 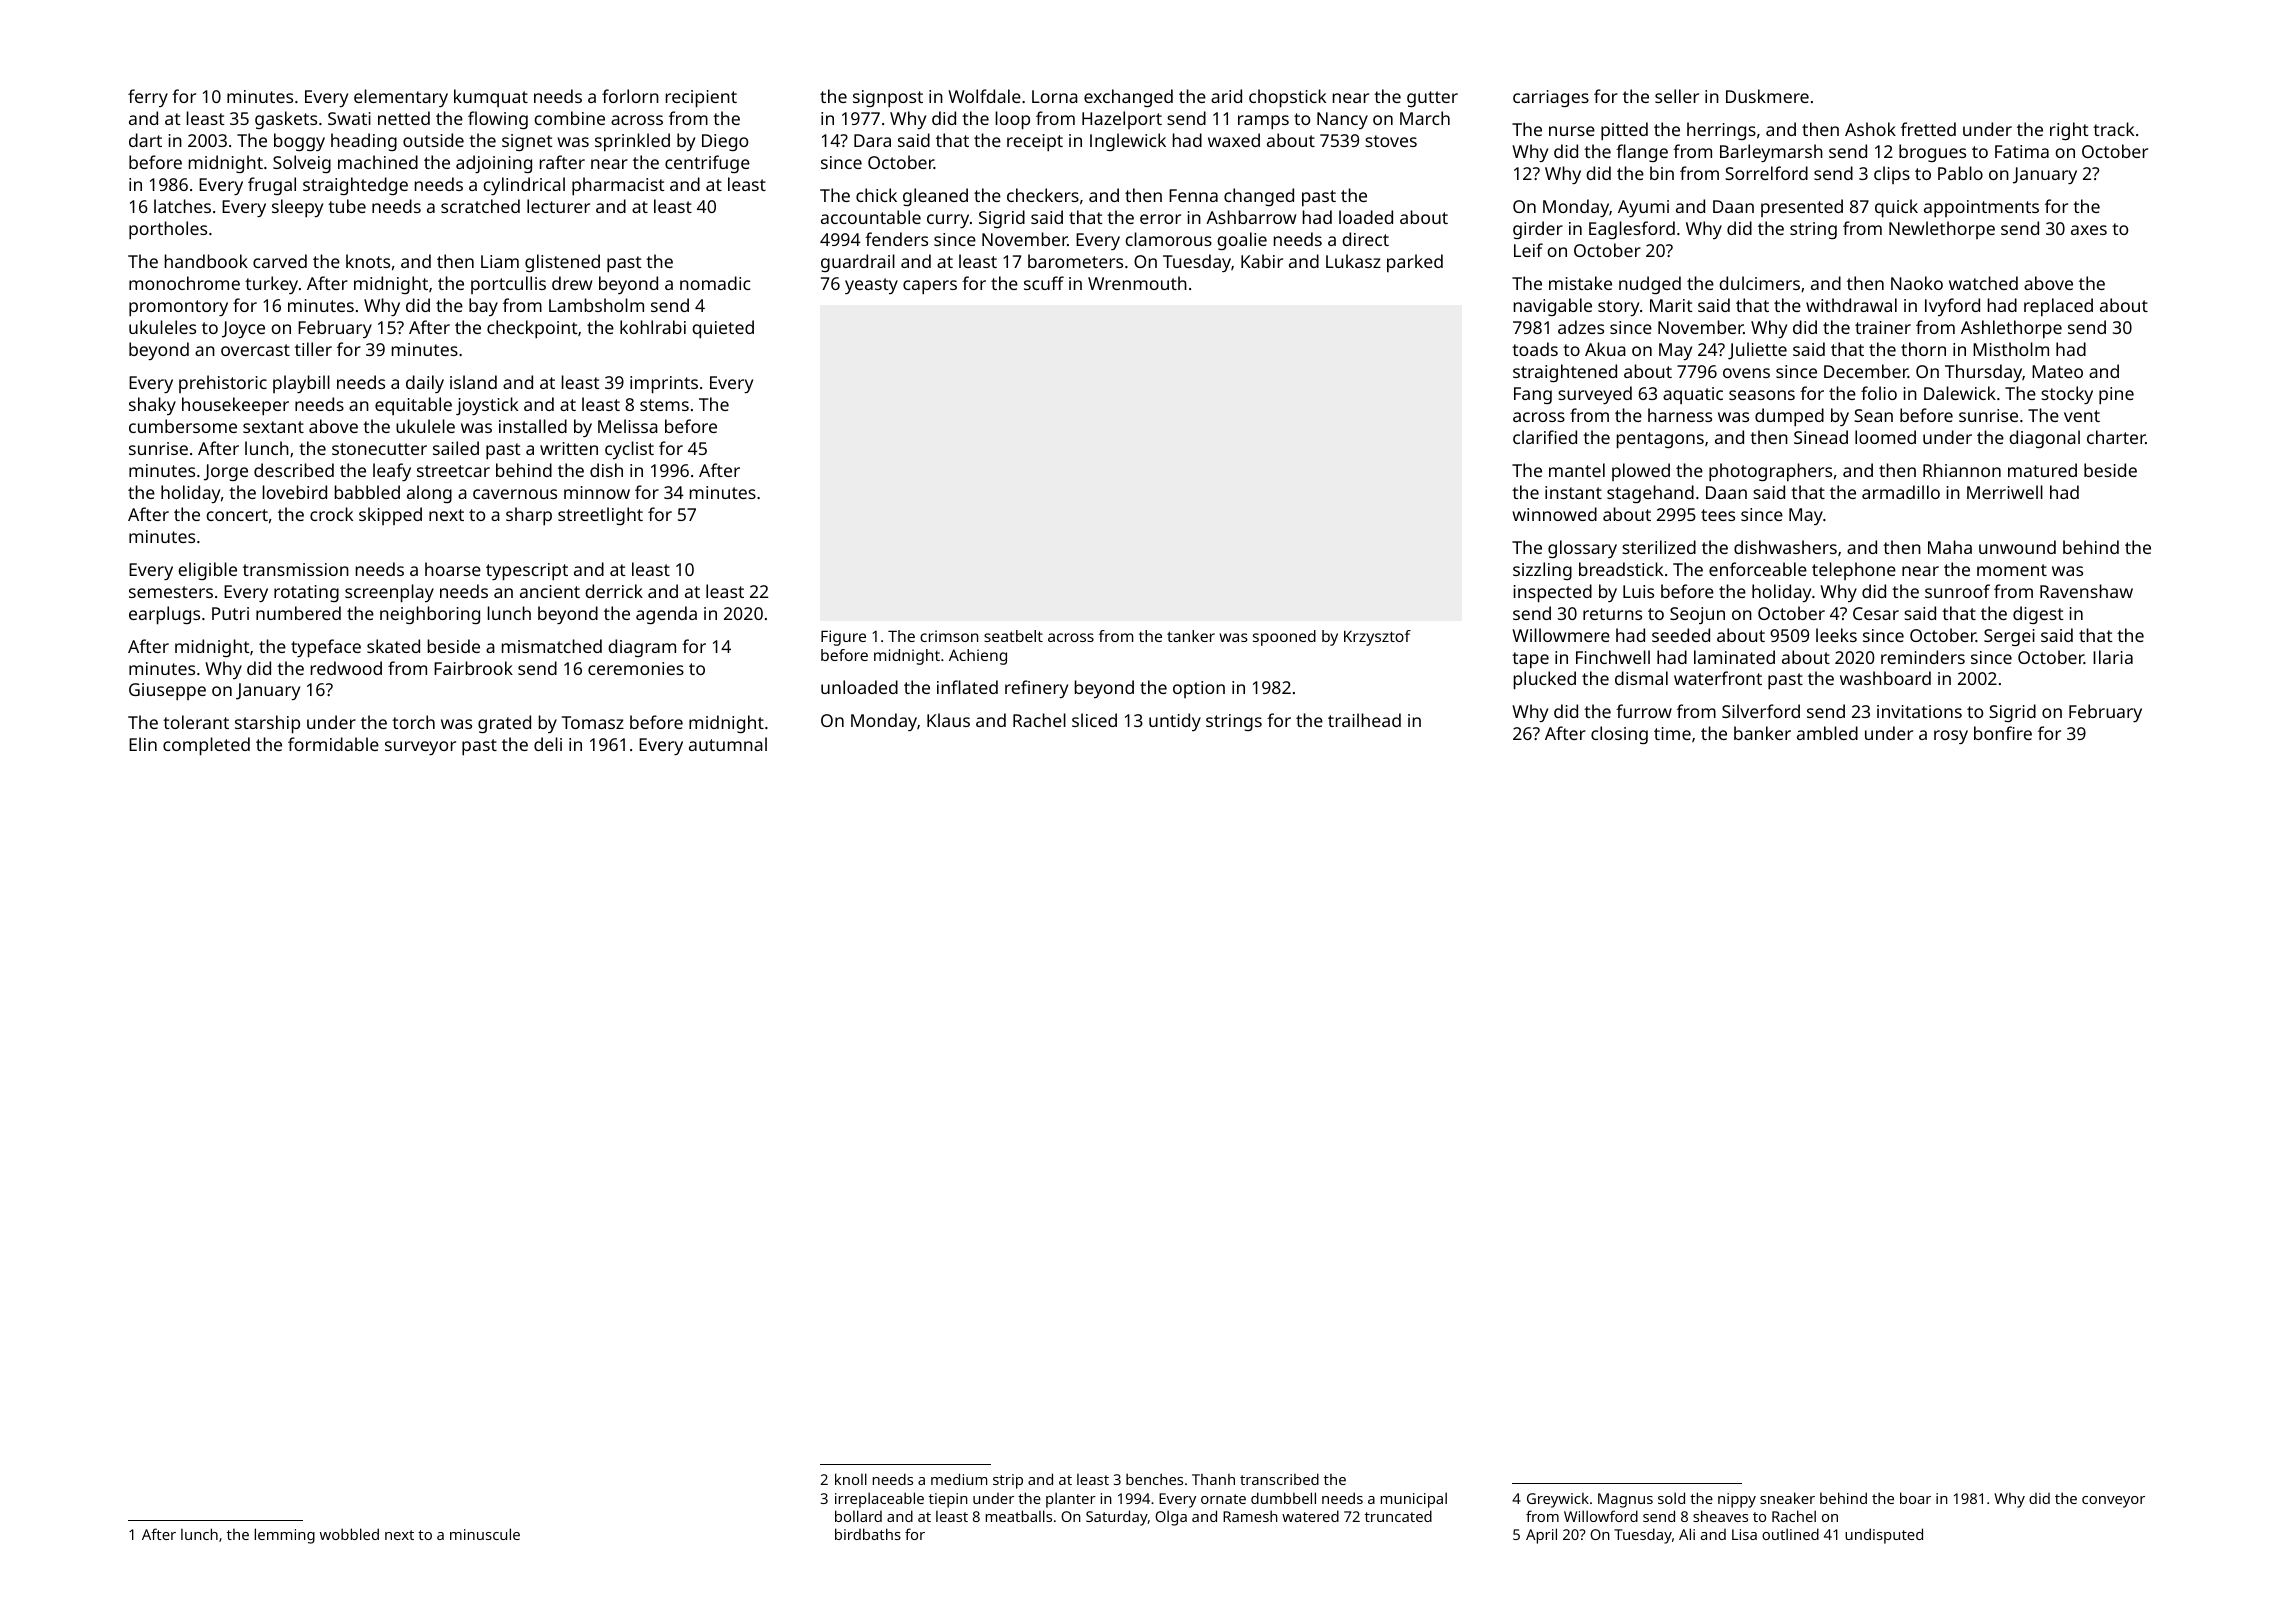 I want to click on Solveig, so click(x=302, y=164).
